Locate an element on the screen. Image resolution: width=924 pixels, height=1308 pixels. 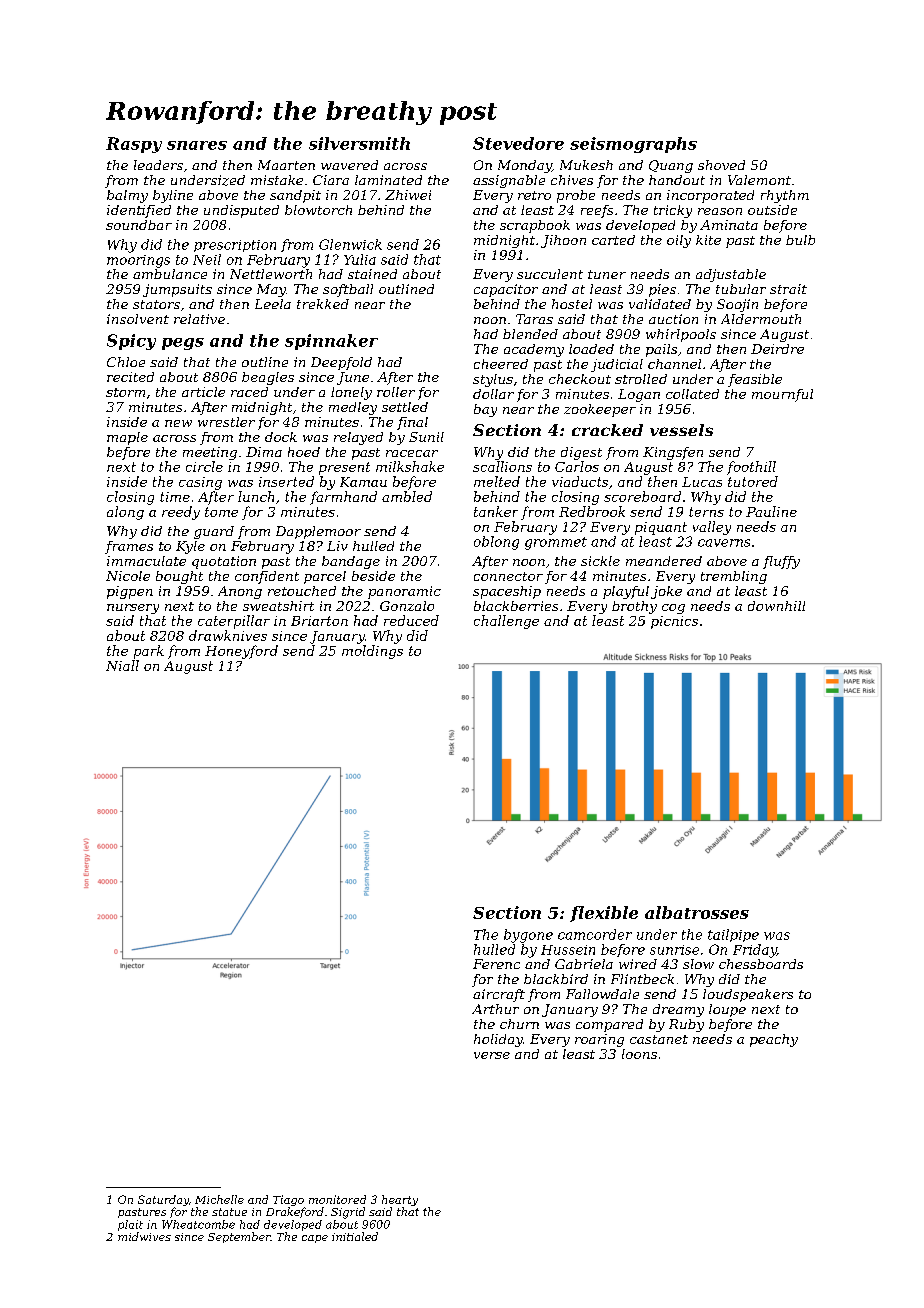
plait is located at coordinates (130, 1225).
